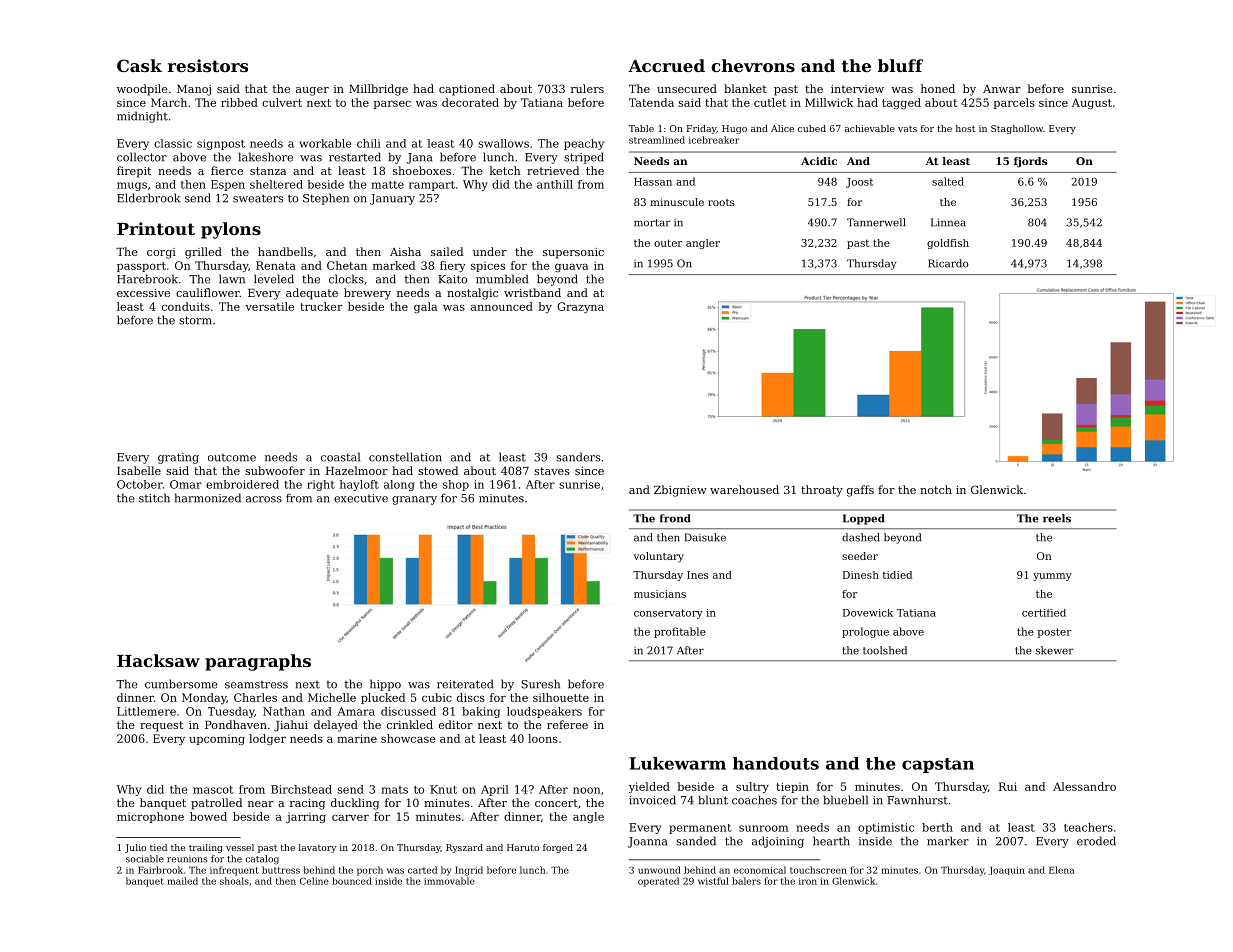 This screenshot has width=1233, height=952. Describe the element at coordinates (325, 143) in the screenshot. I see `workable` at that location.
